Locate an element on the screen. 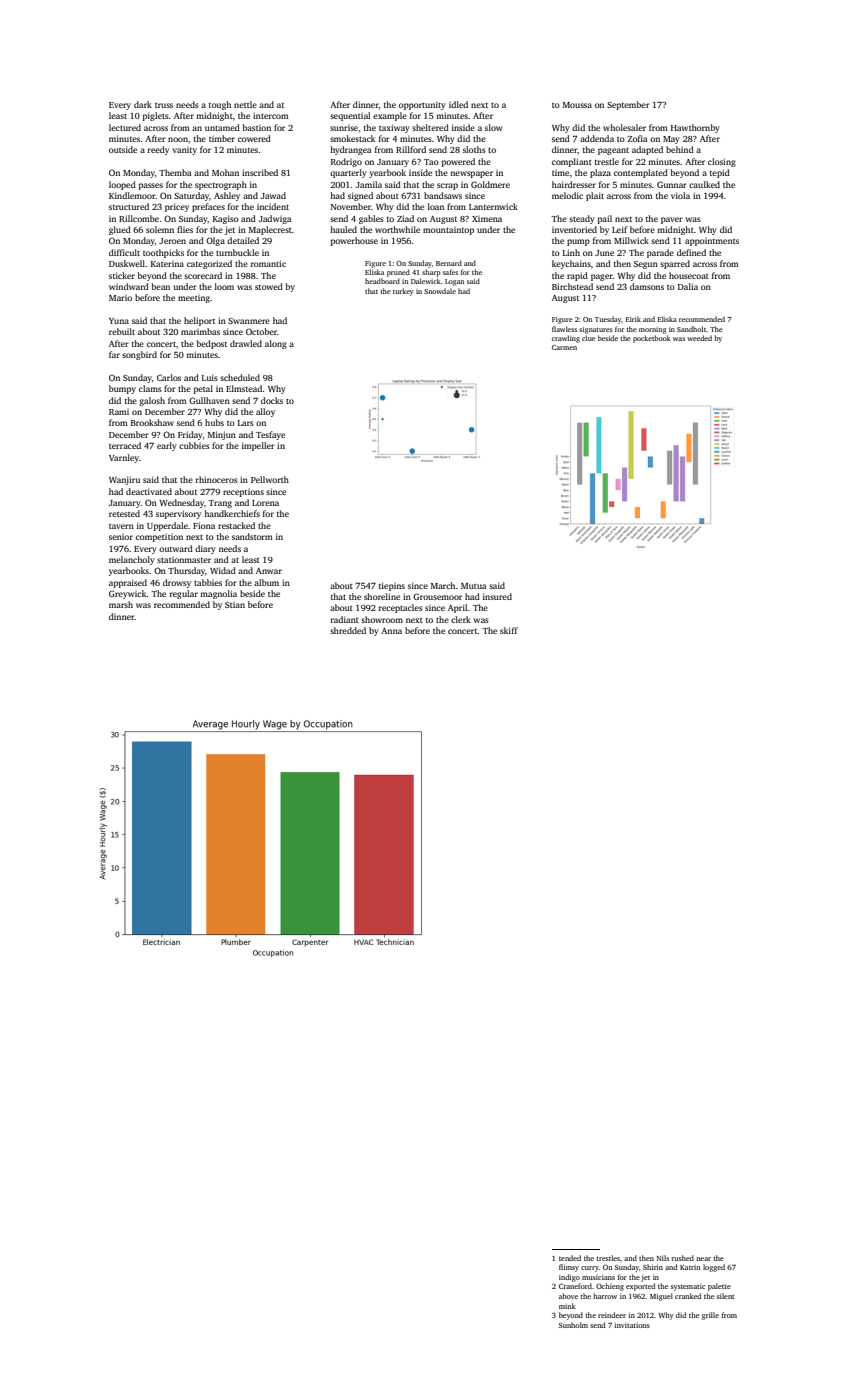 This screenshot has width=849, height=1400. tiepins is located at coordinates (392, 586).
